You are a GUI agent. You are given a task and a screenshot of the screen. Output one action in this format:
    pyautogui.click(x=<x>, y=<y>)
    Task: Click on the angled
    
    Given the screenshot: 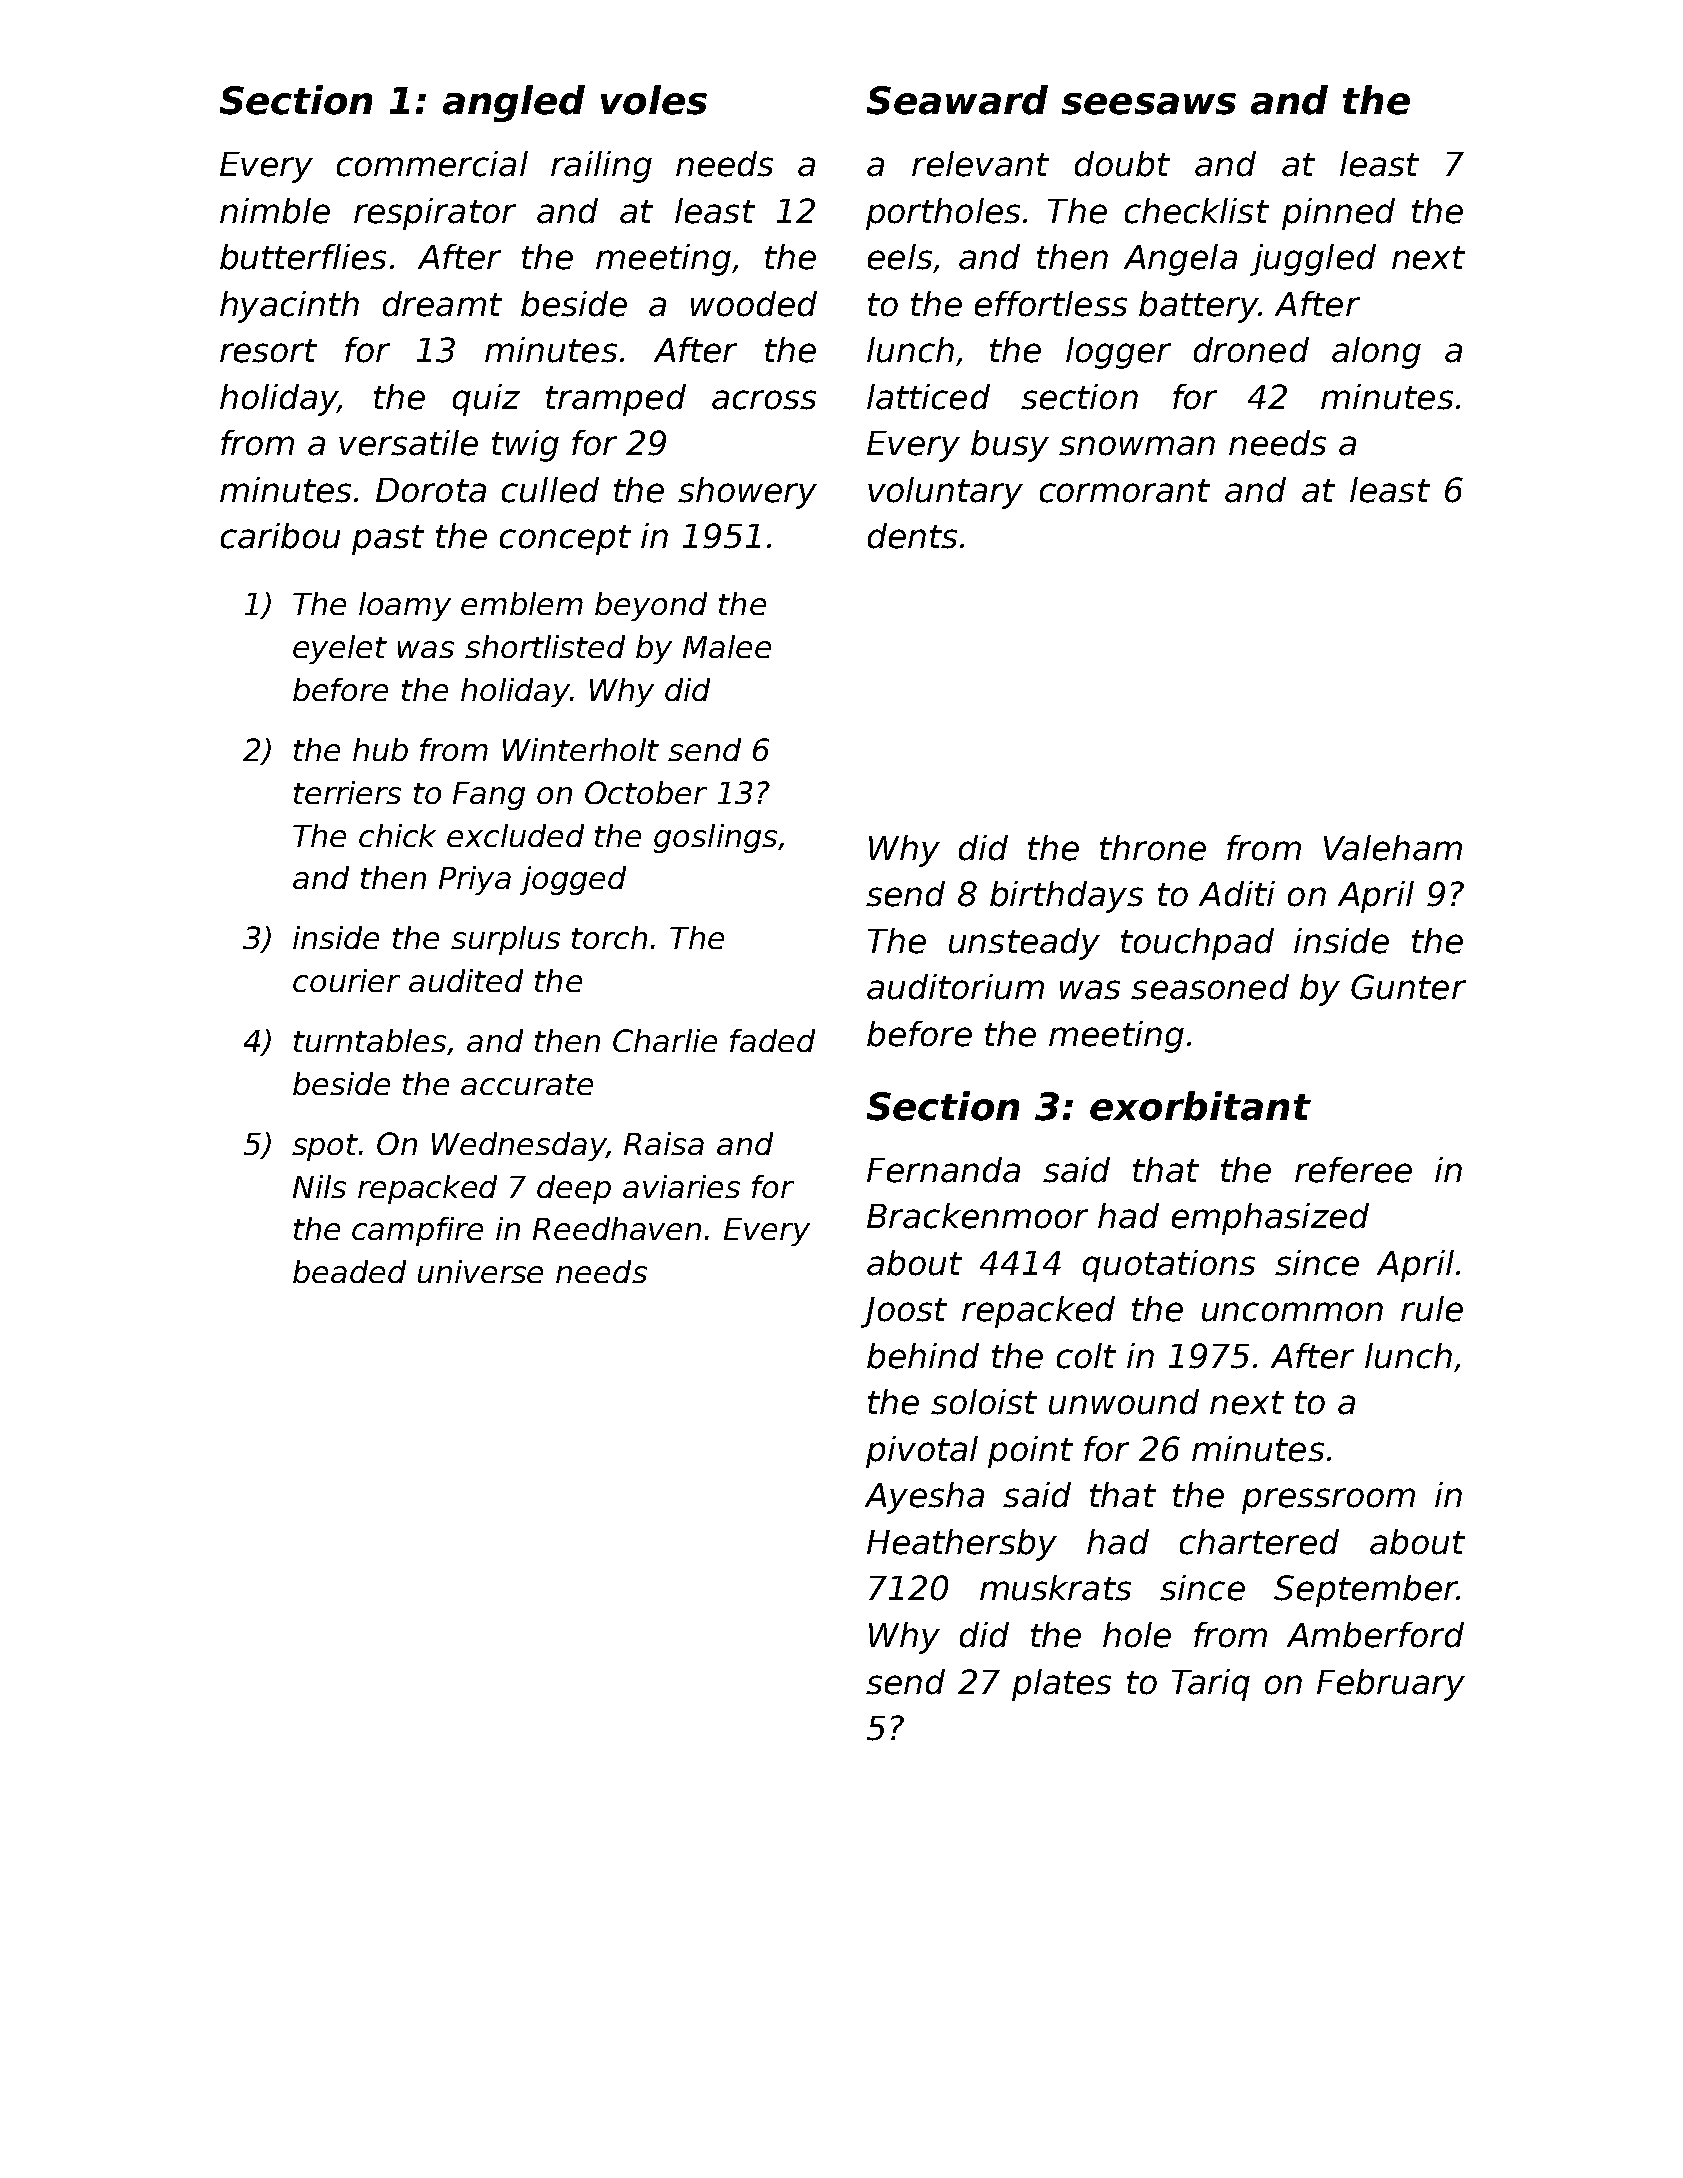 What is the action you would take?
    pyautogui.click(x=514, y=103)
